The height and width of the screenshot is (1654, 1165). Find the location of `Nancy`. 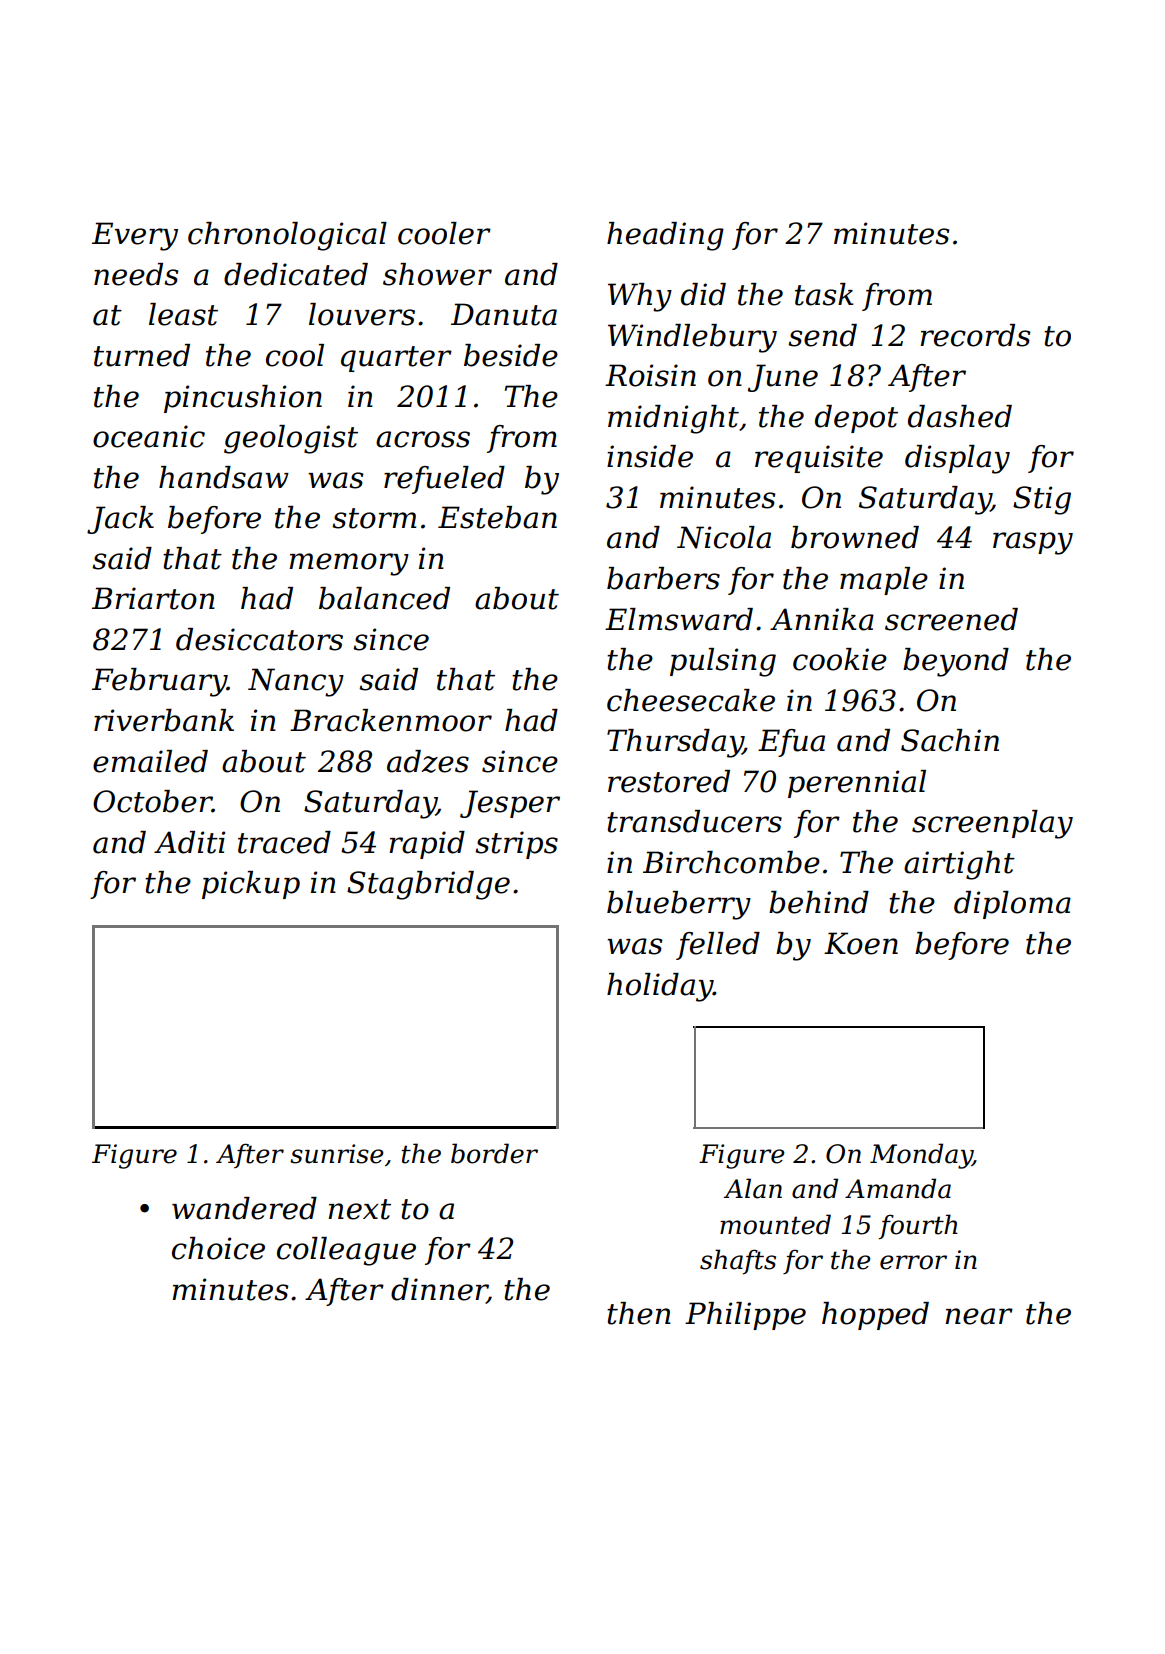

Nancy is located at coordinates (296, 682).
